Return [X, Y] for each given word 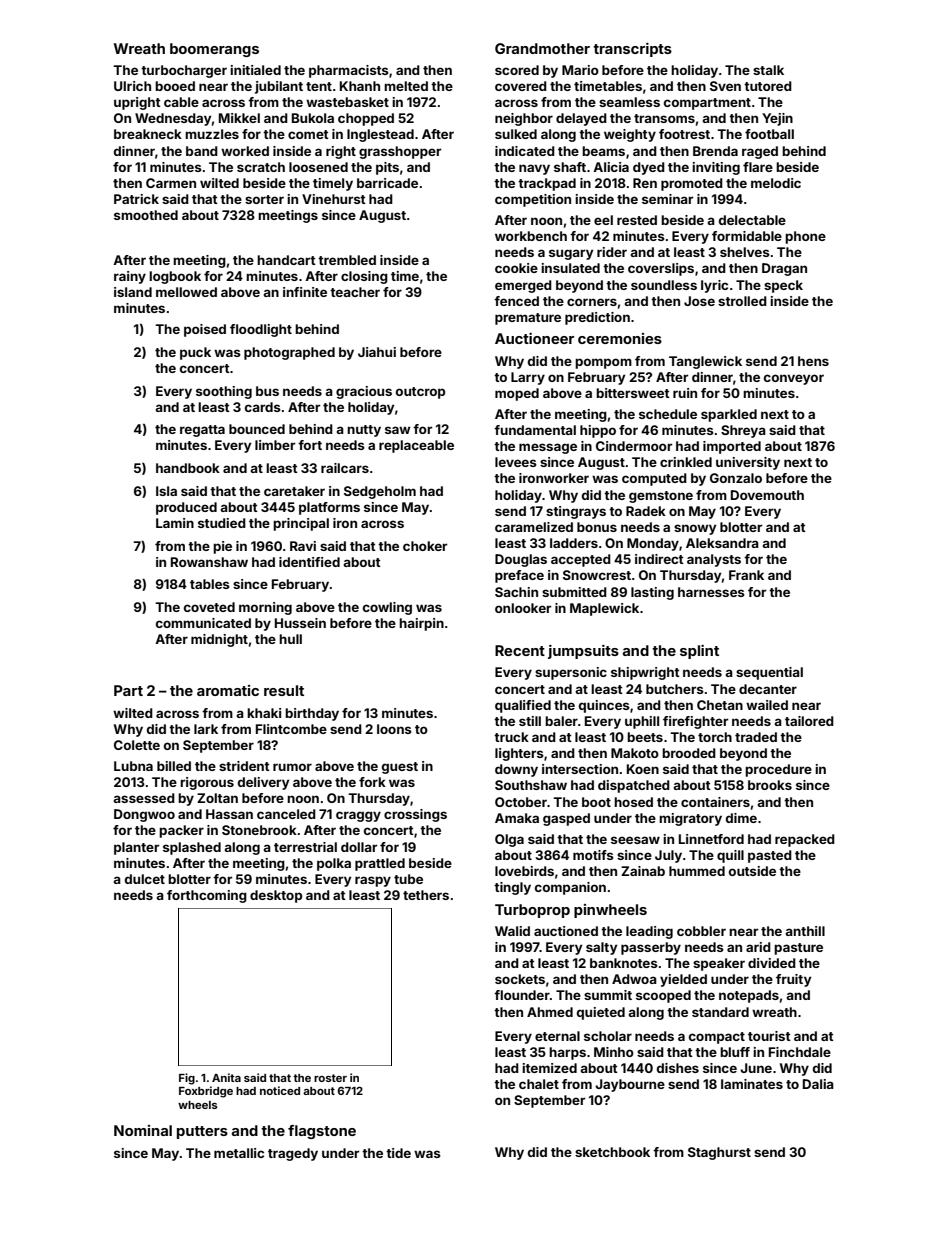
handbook [188, 468]
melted [406, 86]
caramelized [534, 527]
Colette [137, 745]
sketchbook [612, 1152]
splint [699, 652]
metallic [239, 1153]
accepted [581, 560]
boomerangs [214, 50]
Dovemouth [767, 495]
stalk [768, 70]
